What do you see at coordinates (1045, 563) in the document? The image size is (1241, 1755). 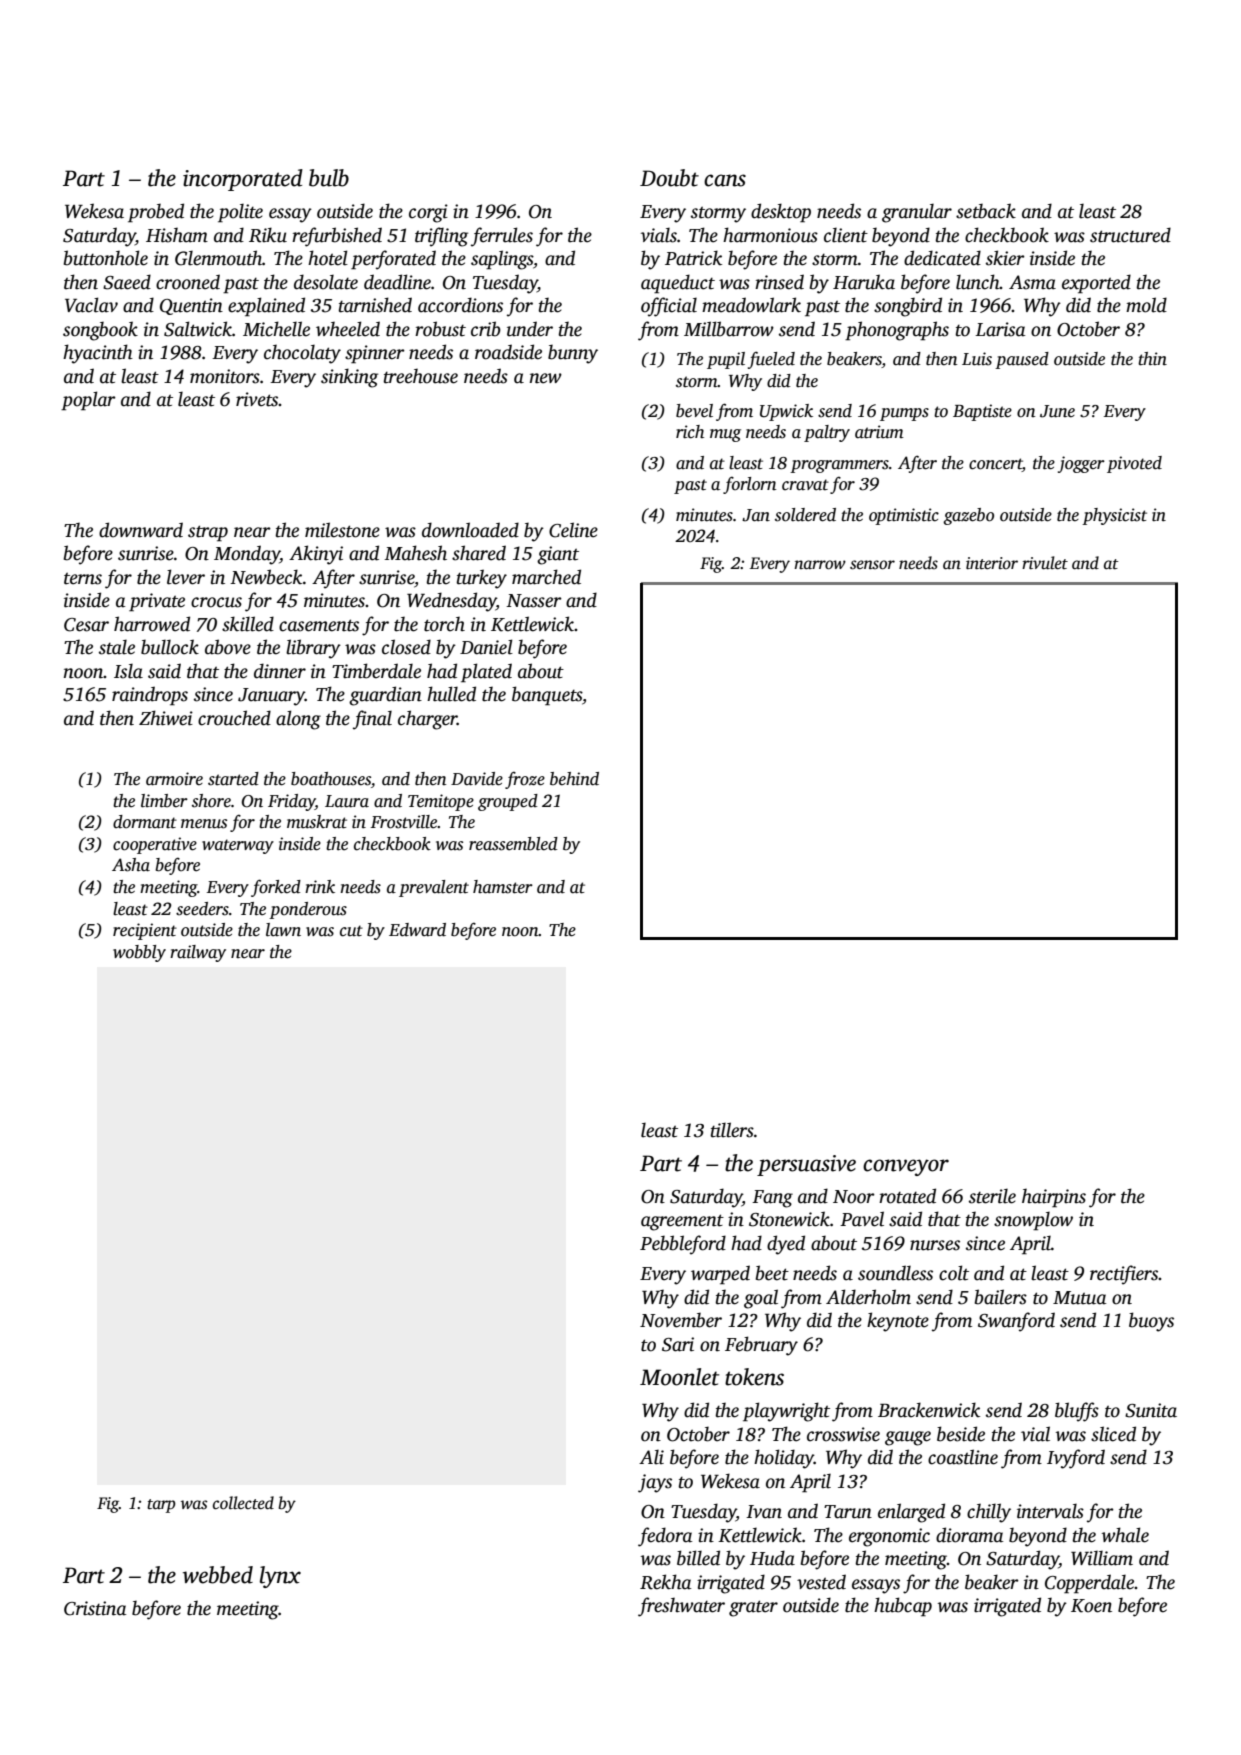 I see `rivulet` at bounding box center [1045, 563].
